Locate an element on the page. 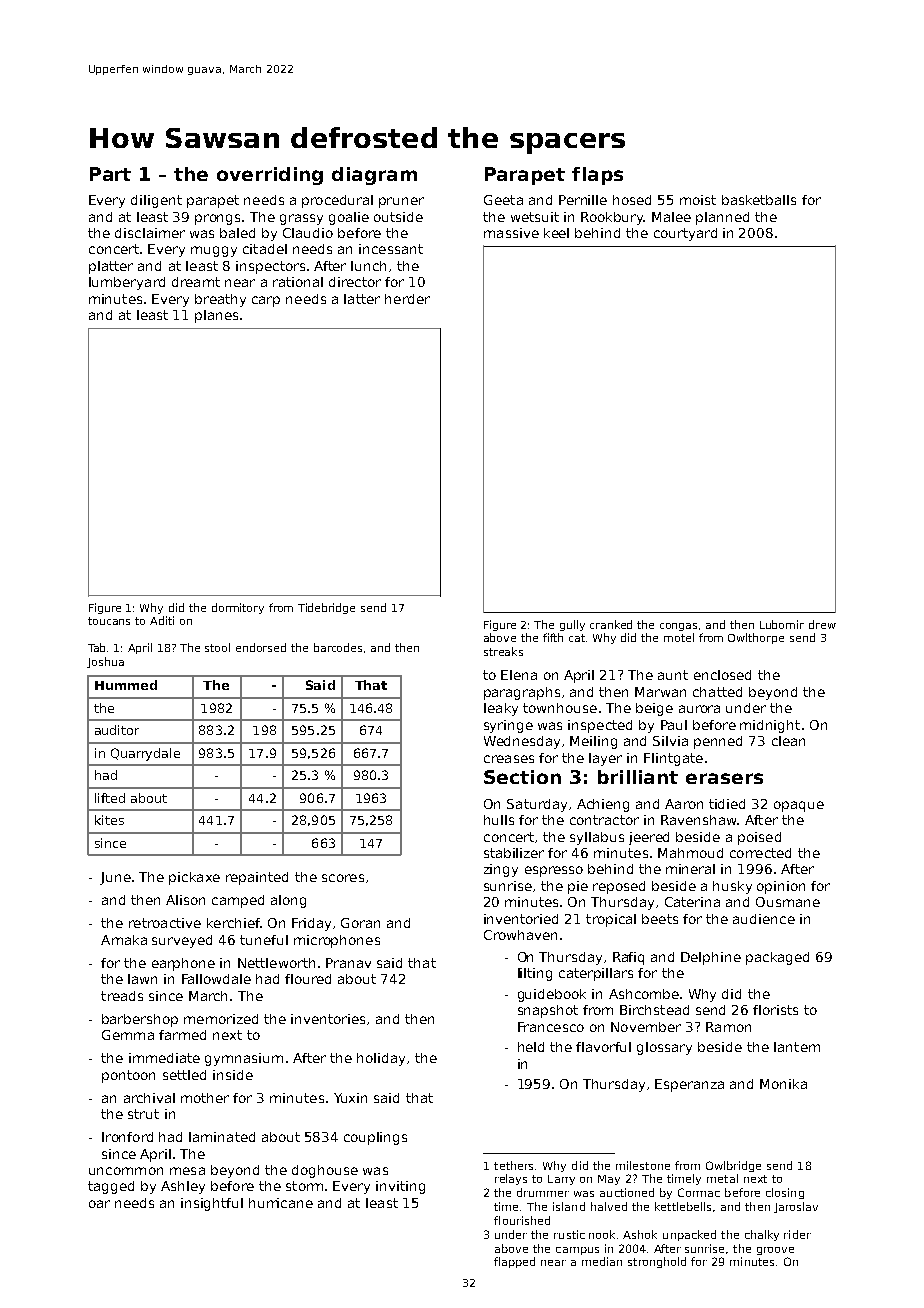 Image resolution: width=924 pixels, height=1308 pixels. stronghold is located at coordinates (657, 1262).
